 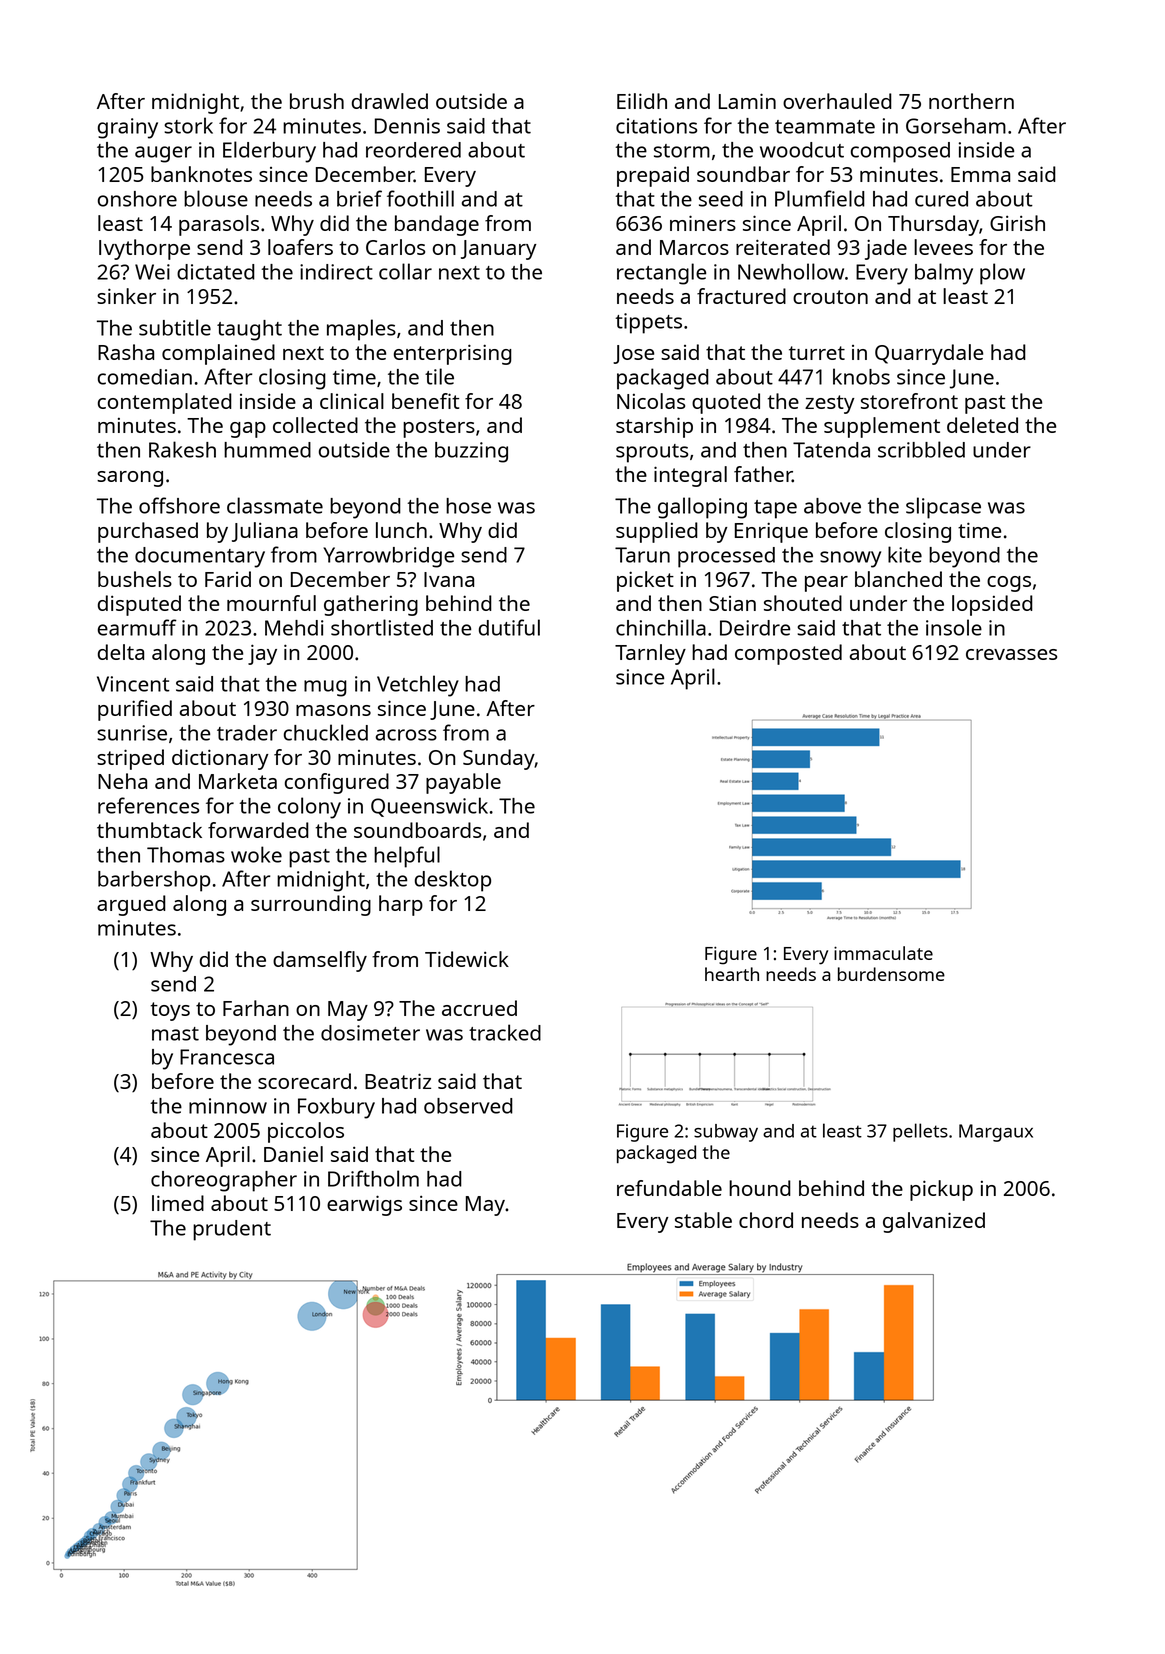 What do you see at coordinates (463, 783) in the screenshot?
I see `payable` at bounding box center [463, 783].
